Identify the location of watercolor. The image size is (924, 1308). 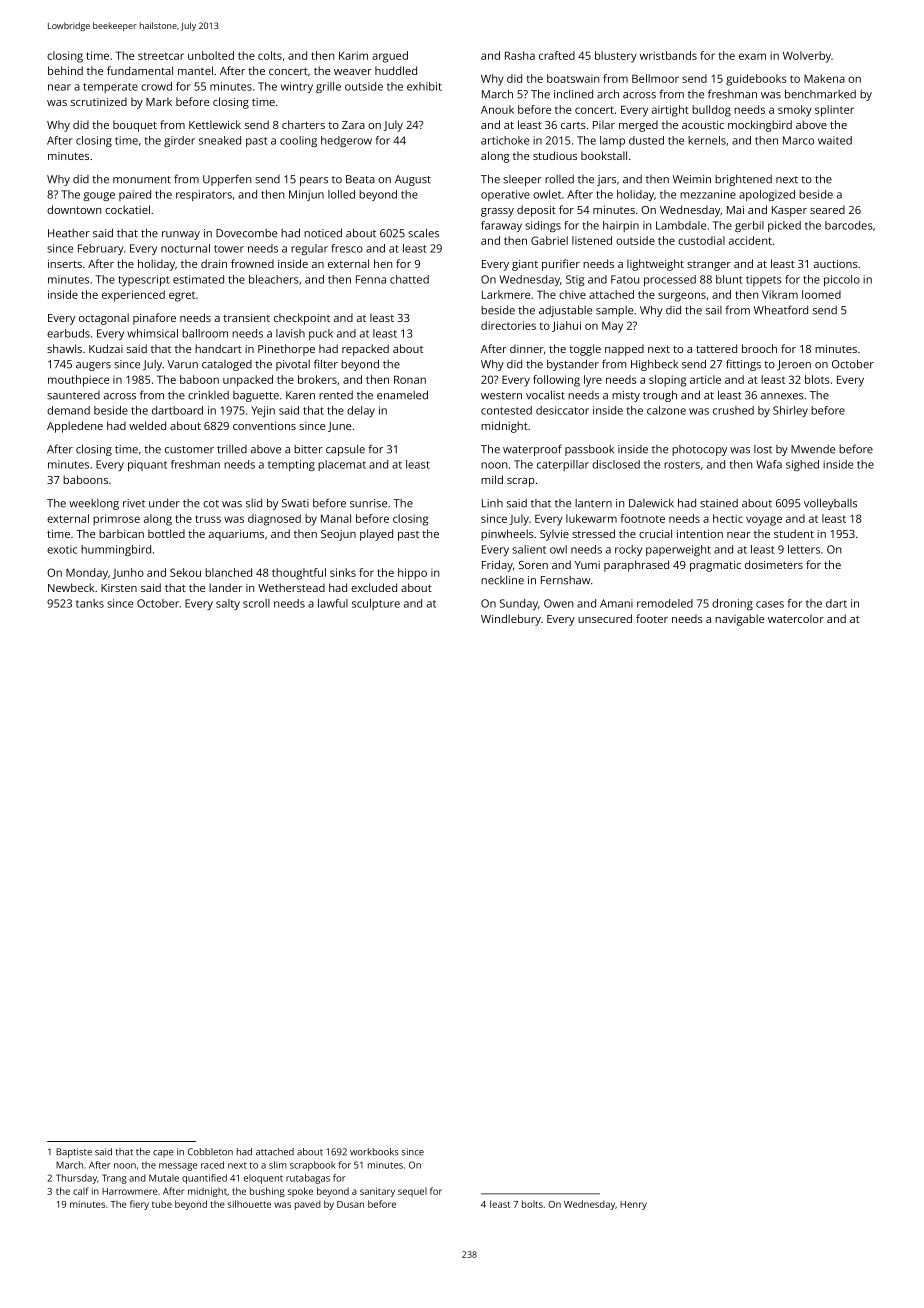
(796, 618).
